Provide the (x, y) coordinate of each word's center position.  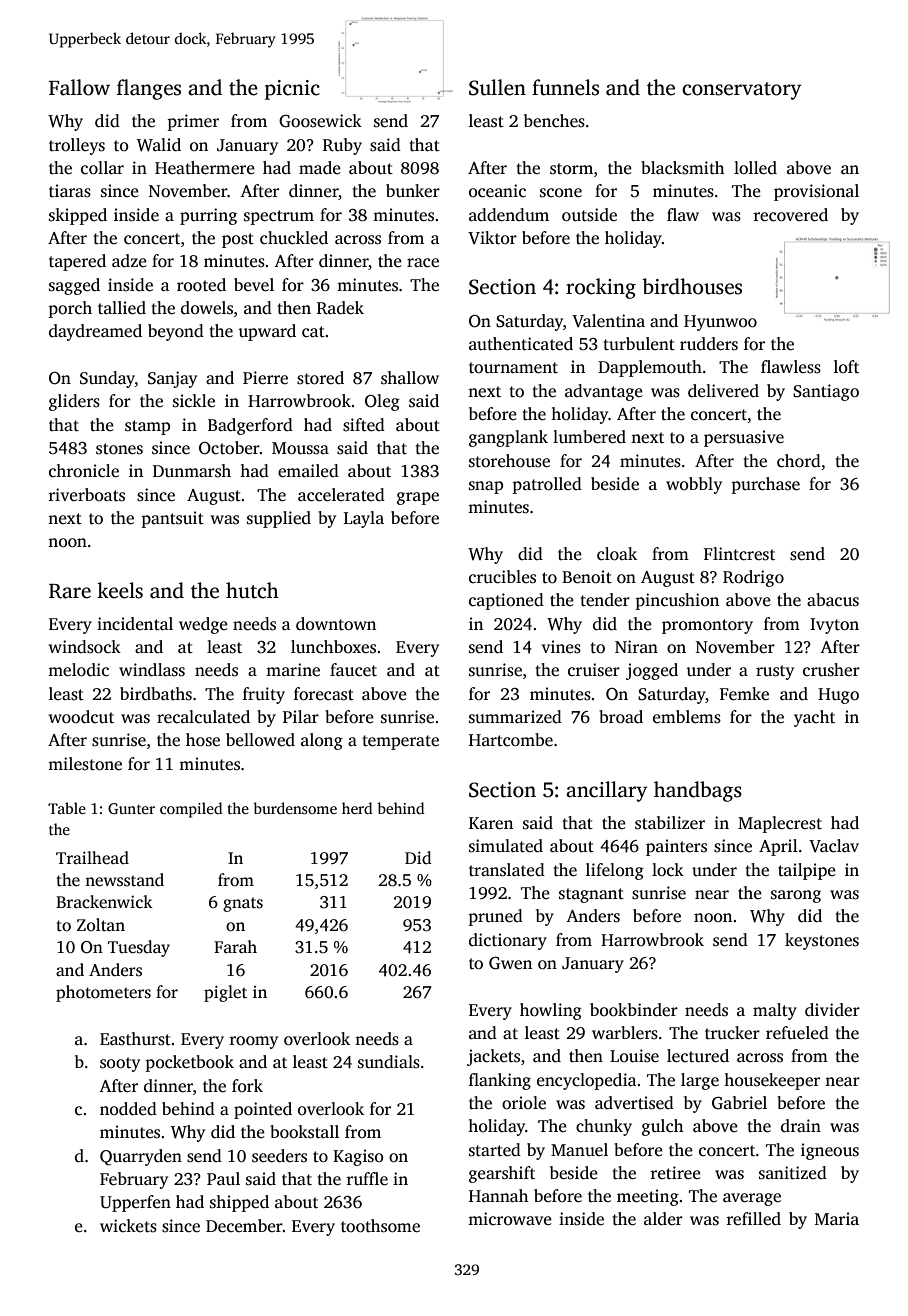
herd (357, 808)
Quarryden (141, 1157)
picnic (292, 90)
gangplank (508, 438)
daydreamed (95, 332)
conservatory (741, 91)
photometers (103, 993)
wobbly (694, 485)
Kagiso (358, 1157)
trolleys (77, 146)
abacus (833, 600)
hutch (252, 590)
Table (67, 808)
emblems (687, 717)
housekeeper (772, 1081)
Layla (364, 519)
